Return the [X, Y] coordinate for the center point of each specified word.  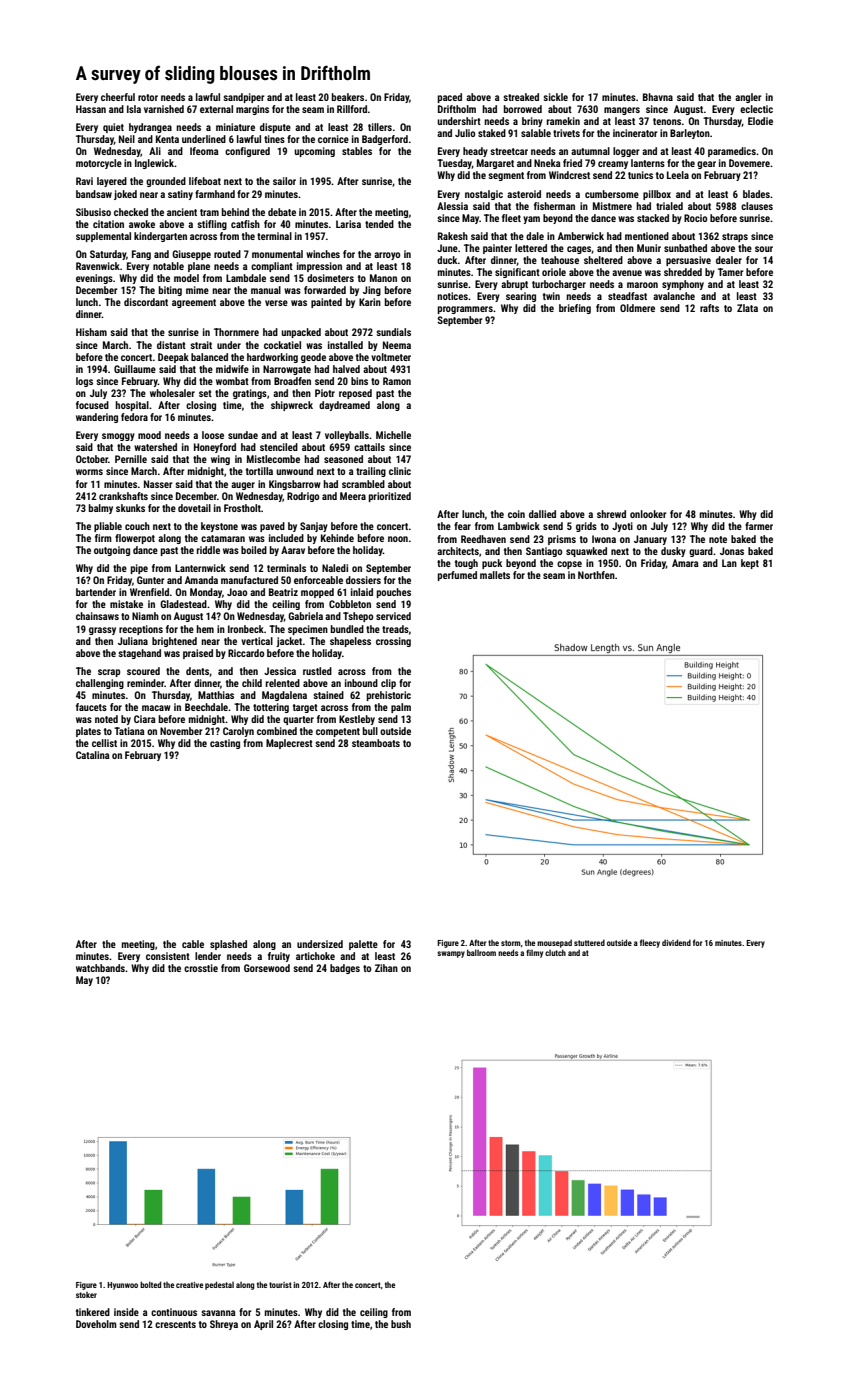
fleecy [650, 943]
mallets [495, 575]
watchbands [100, 968]
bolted [150, 1284]
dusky [673, 552]
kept [750, 564]
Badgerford [385, 140]
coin [516, 514]
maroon [642, 285]
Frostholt [242, 508]
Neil [127, 139]
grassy [102, 631]
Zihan [386, 968]
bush [401, 1324]
